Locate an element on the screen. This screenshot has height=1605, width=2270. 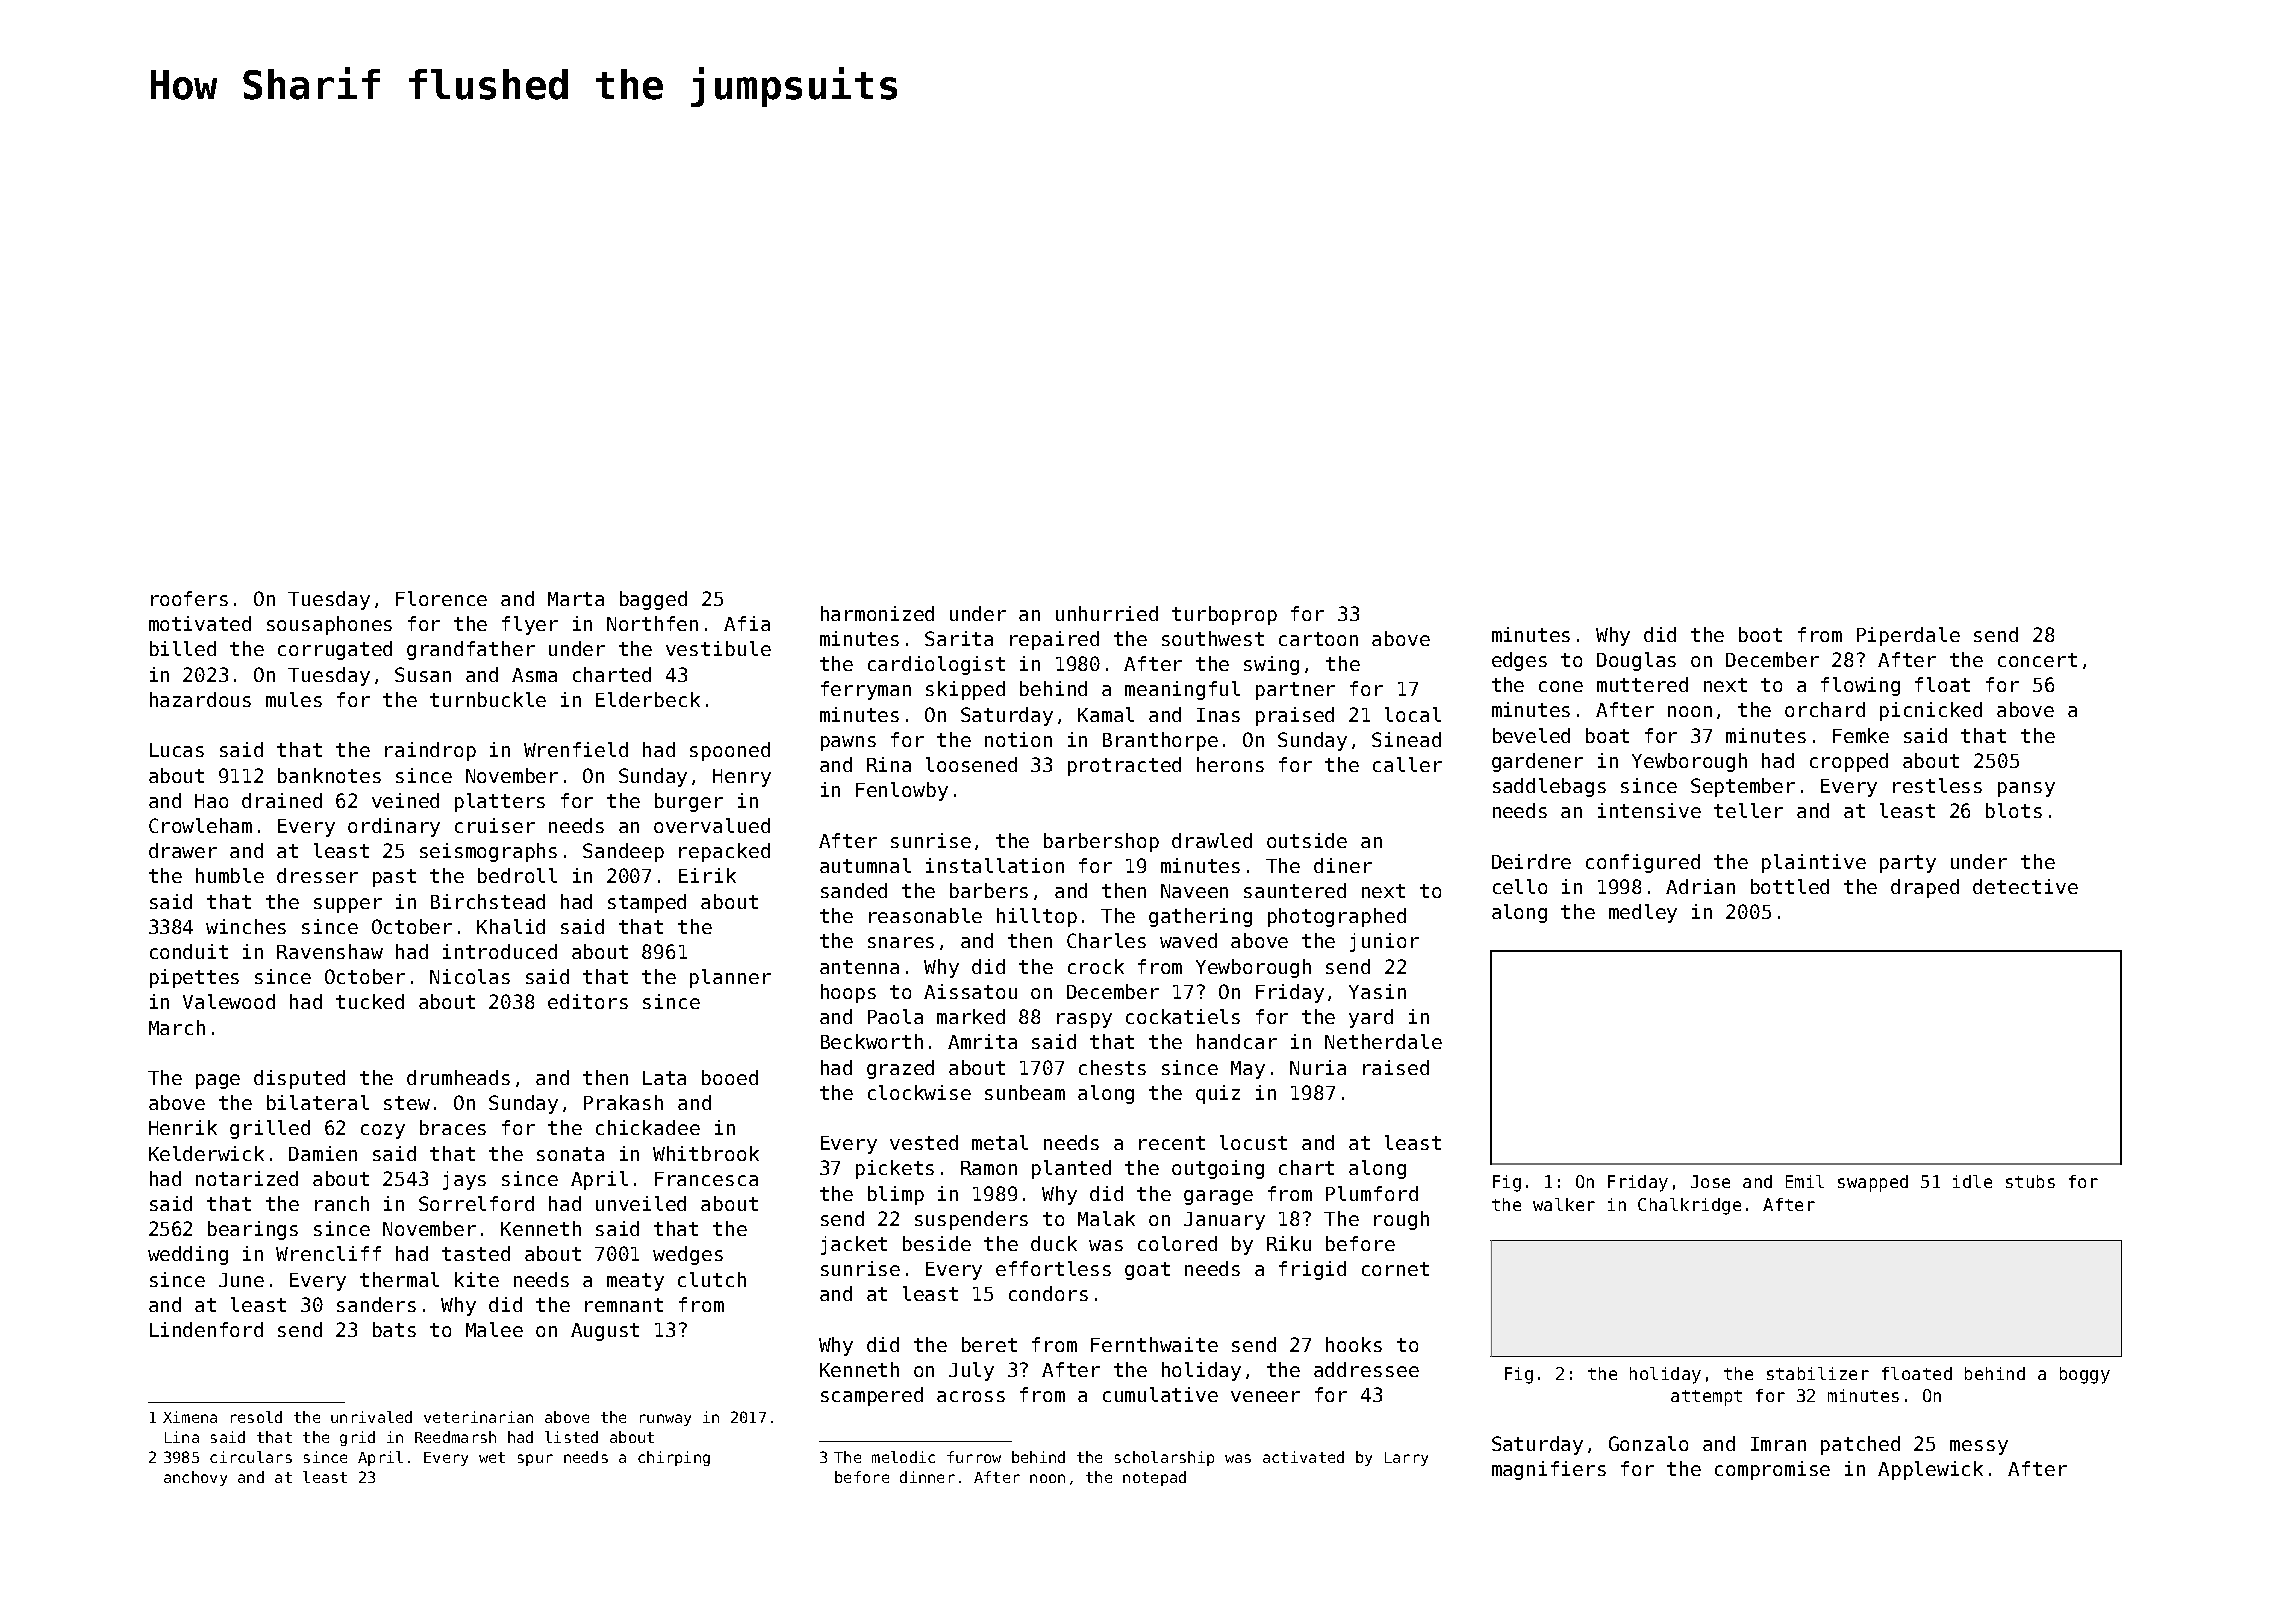
Chalkridge is located at coordinates (1689, 1206).
